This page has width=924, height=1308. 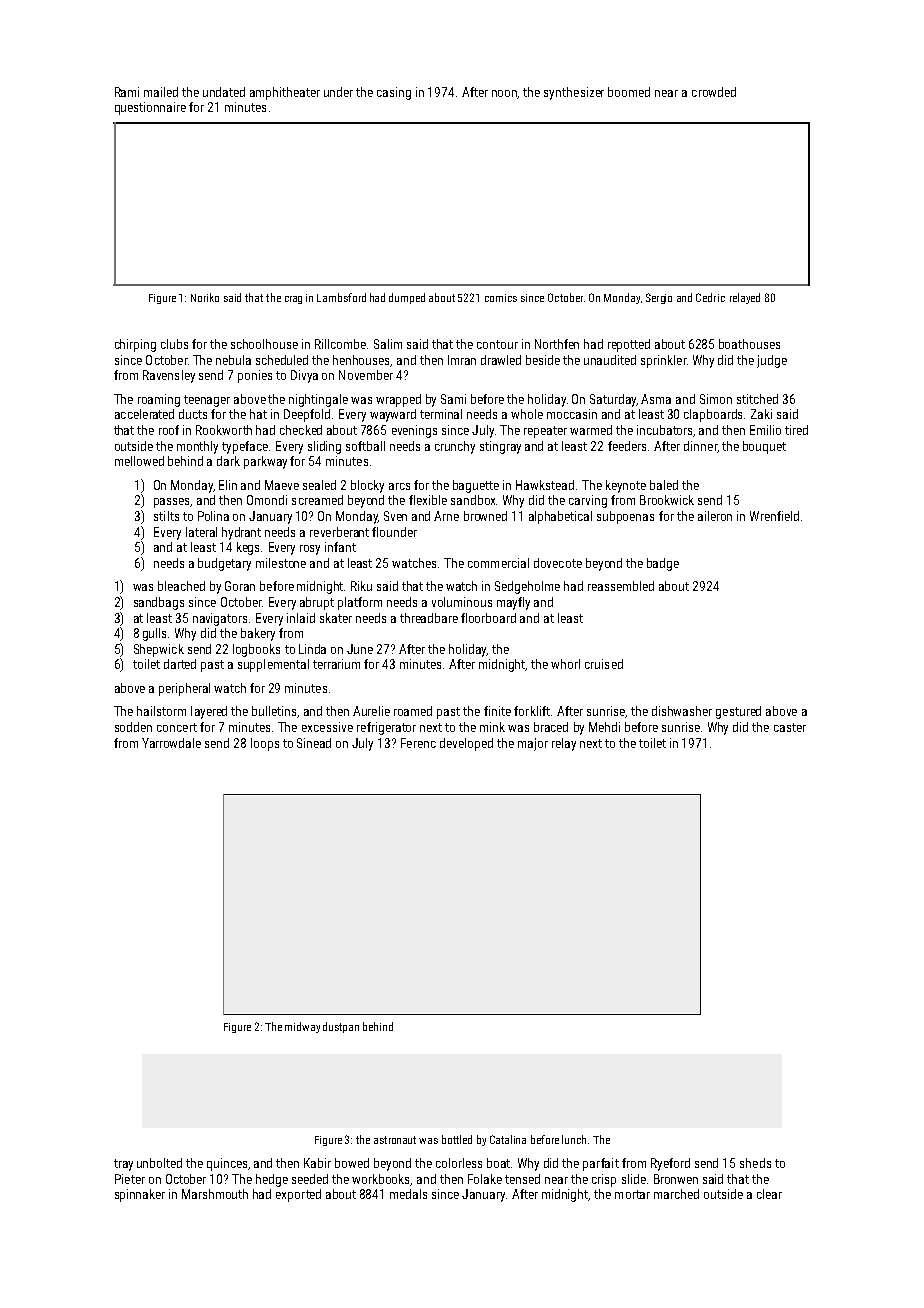 I want to click on gestured, so click(x=738, y=712).
